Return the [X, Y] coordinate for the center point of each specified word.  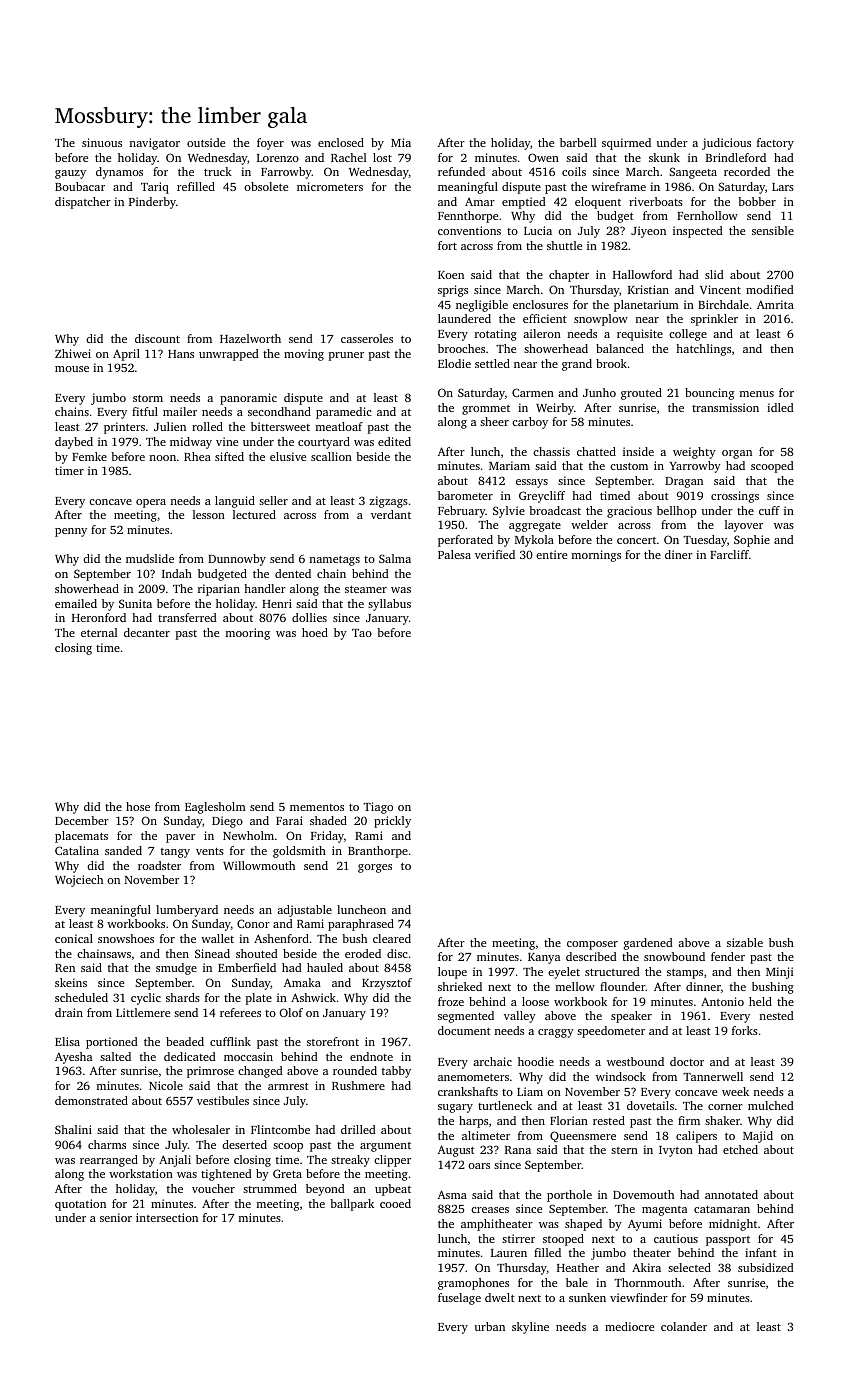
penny [71, 532]
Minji [779, 973]
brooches [461, 348]
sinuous [102, 142]
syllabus [389, 605]
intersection [167, 1217]
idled [780, 407]
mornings [596, 556]
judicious [726, 144]
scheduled [81, 997]
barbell [578, 142]
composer [592, 945]
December [82, 820]
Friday [327, 837]
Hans [181, 354]
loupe [452, 973]
